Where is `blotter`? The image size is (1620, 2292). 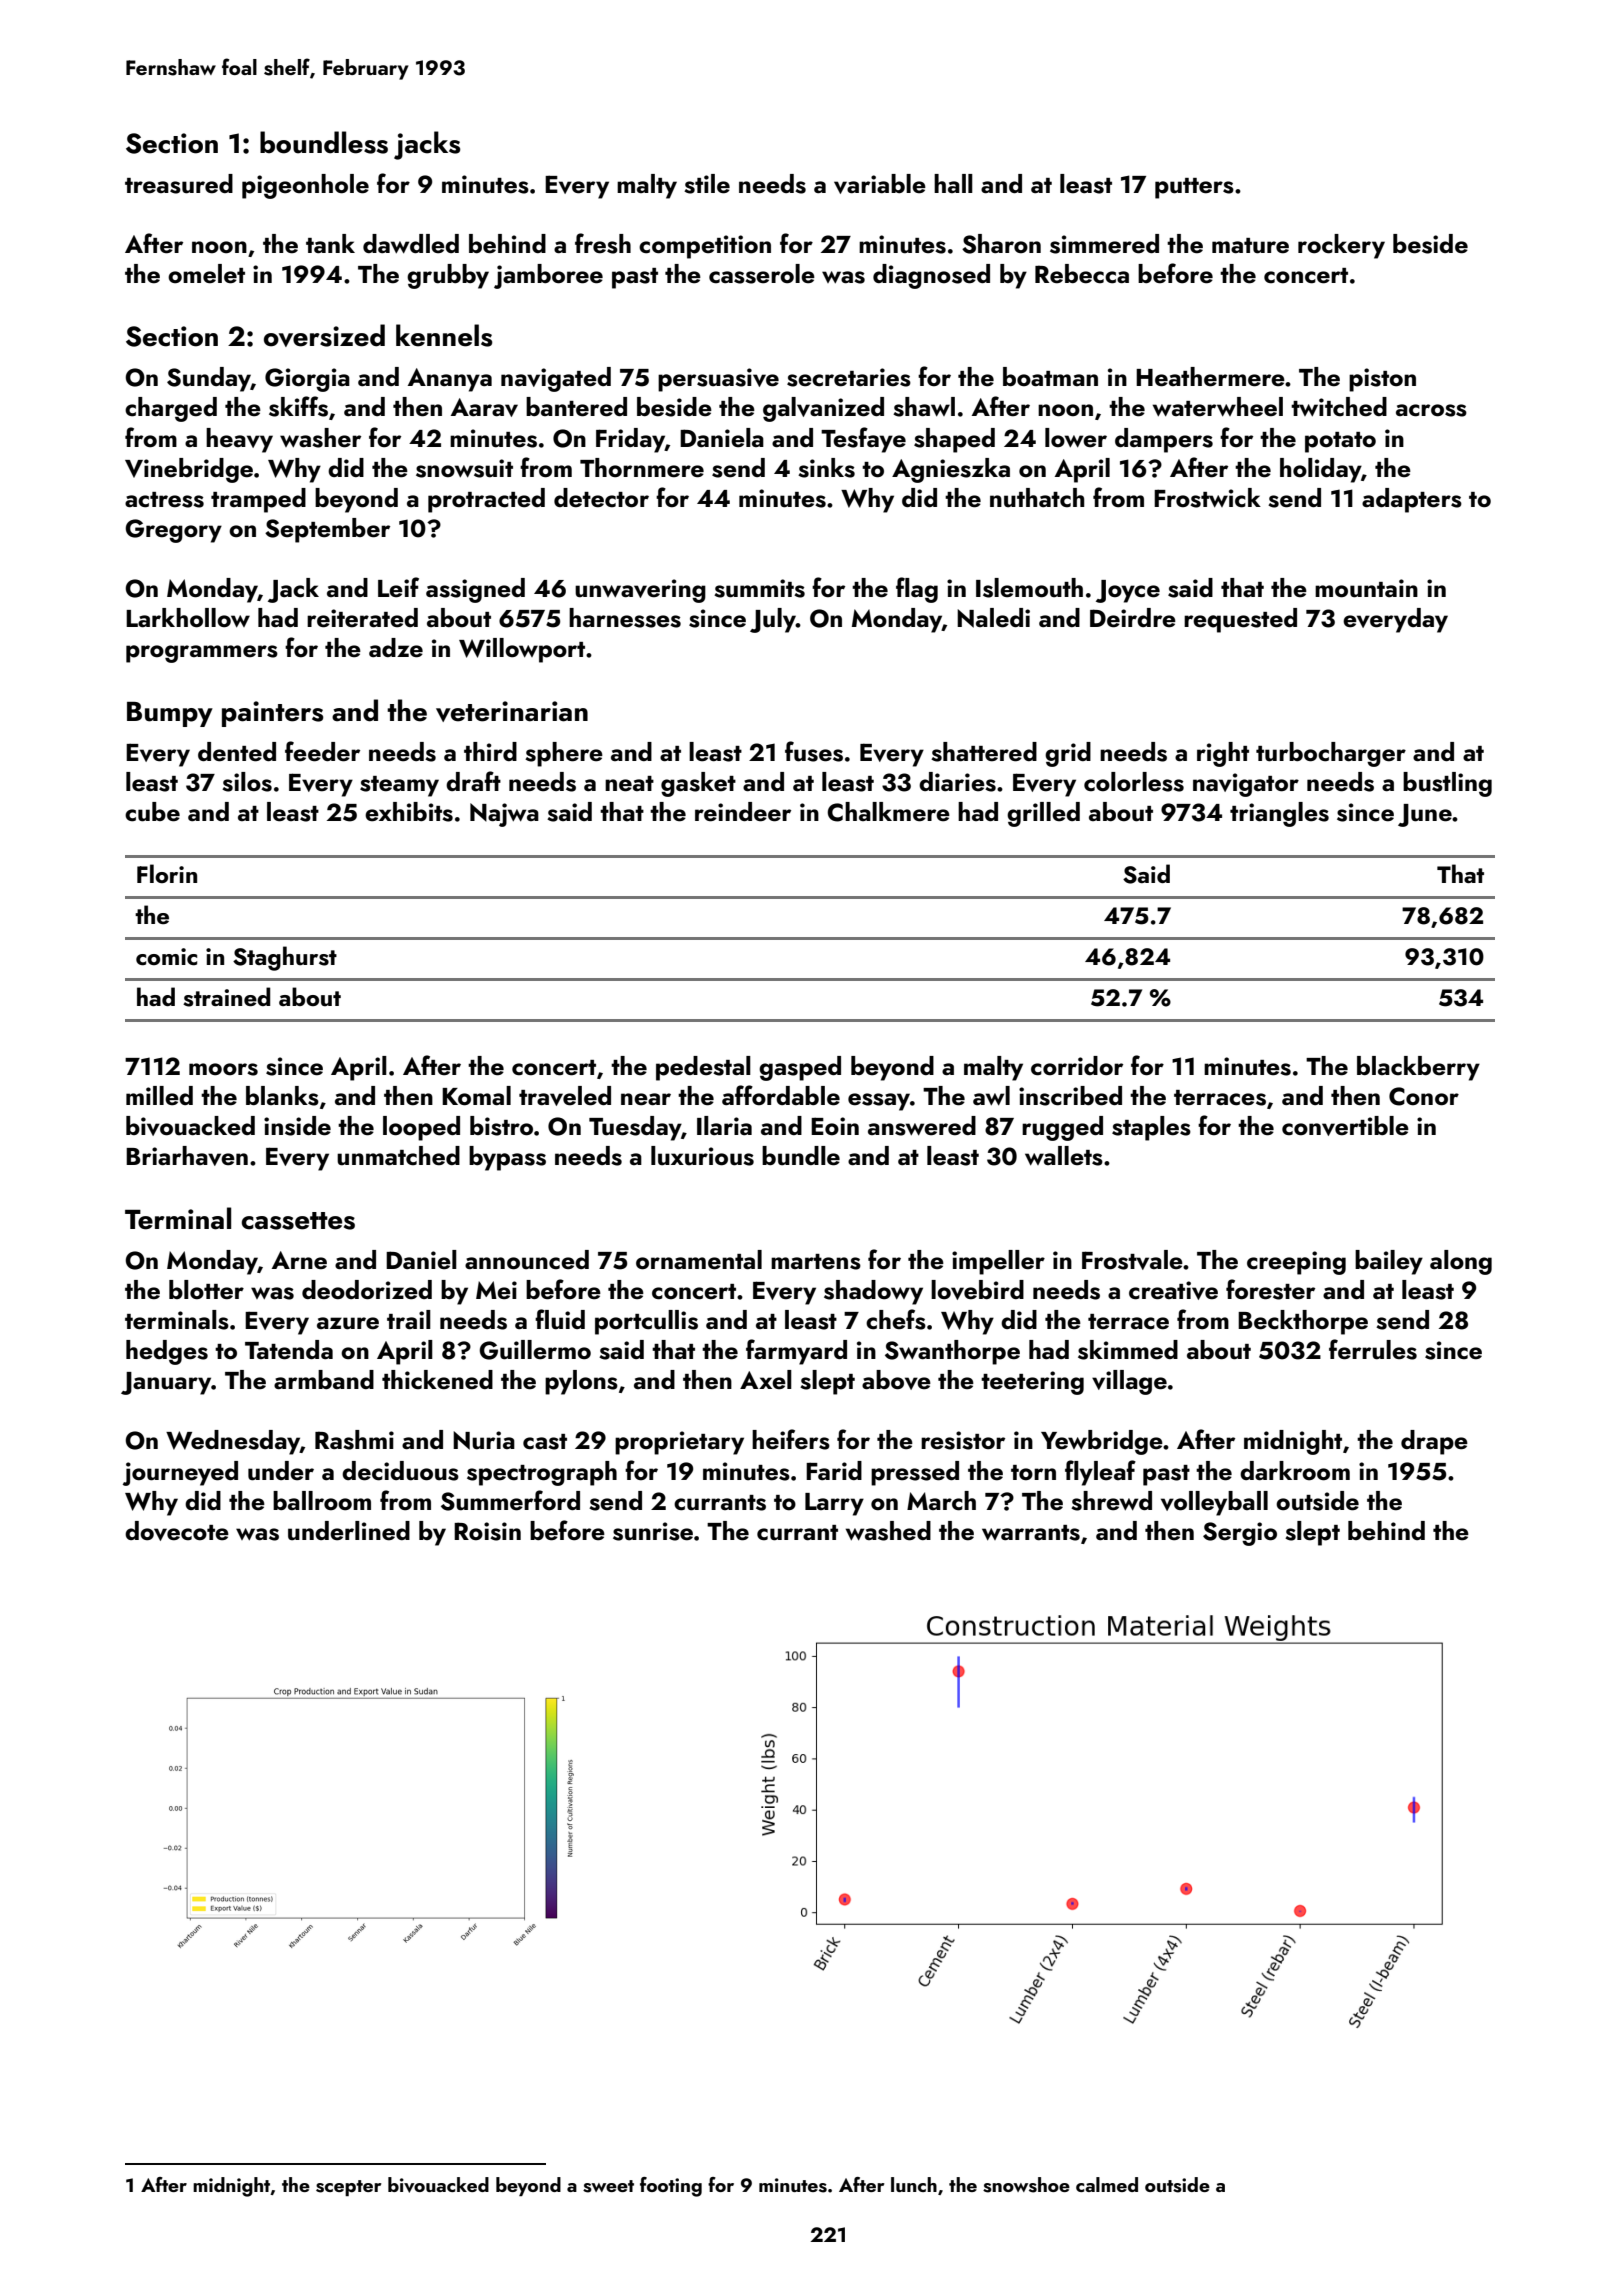 blotter is located at coordinates (206, 1290).
